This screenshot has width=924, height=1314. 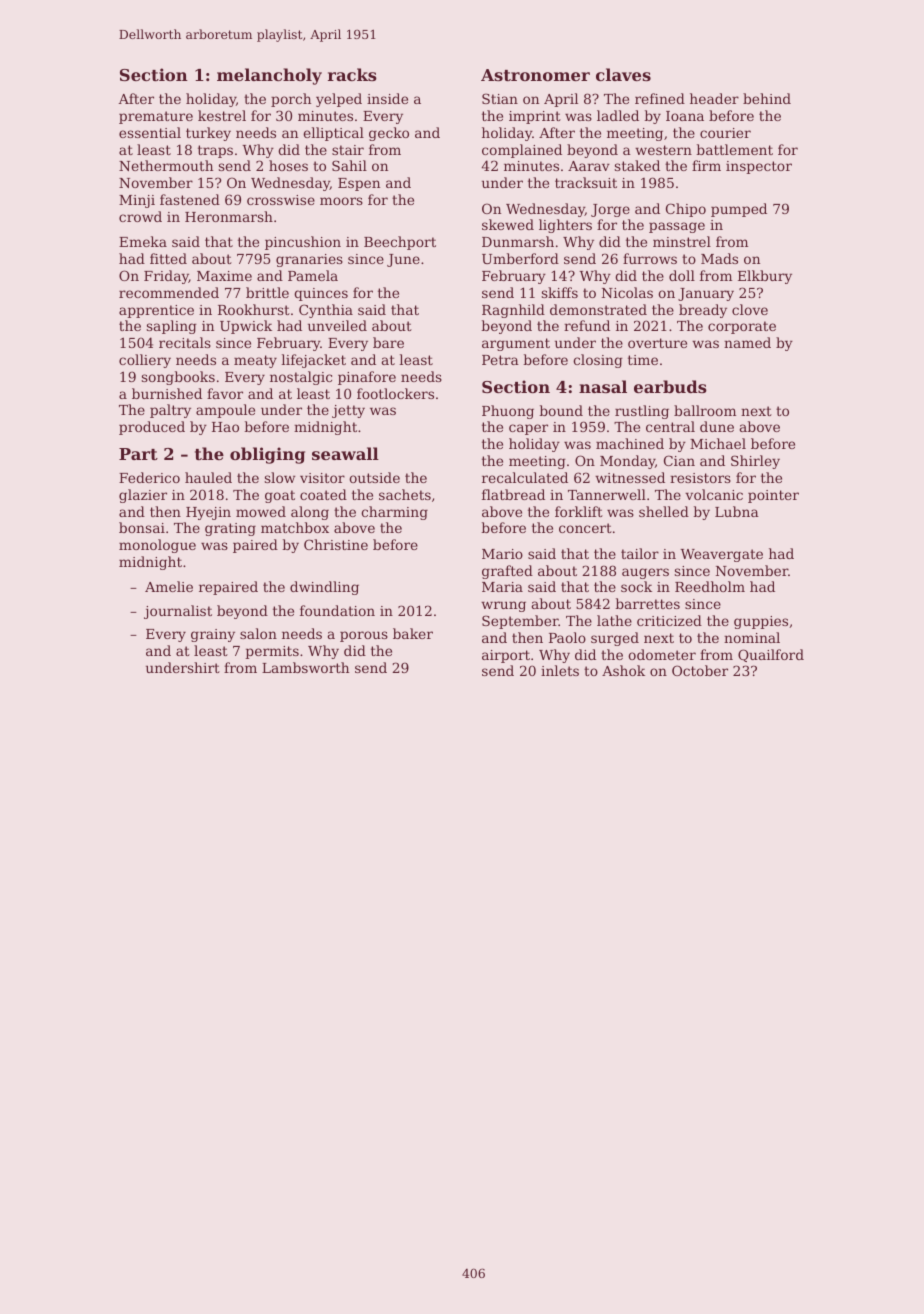 What do you see at coordinates (500, 98) in the screenshot?
I see `Stian` at bounding box center [500, 98].
